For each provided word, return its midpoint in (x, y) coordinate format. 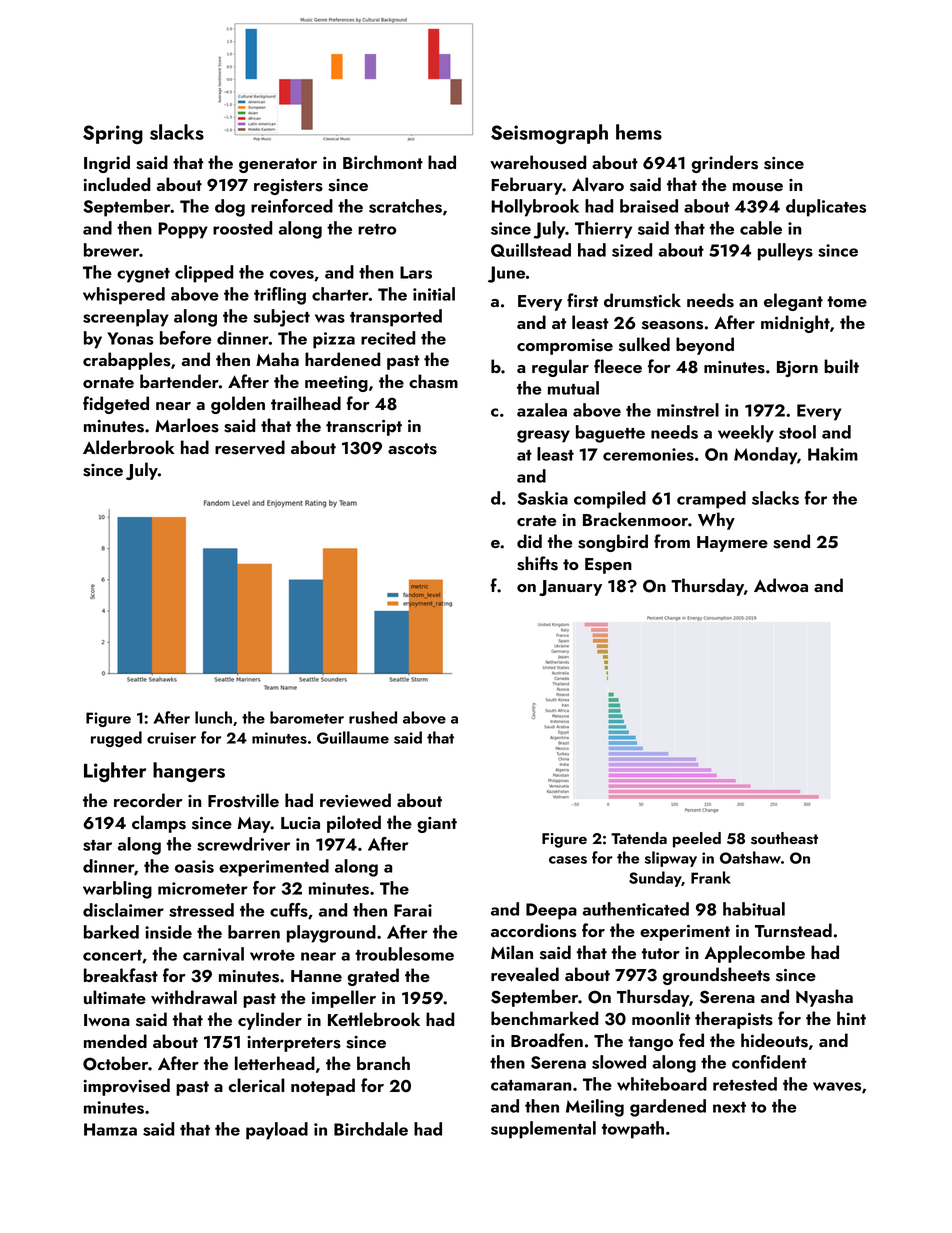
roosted (242, 228)
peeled (697, 840)
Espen (608, 566)
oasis (194, 866)
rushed (373, 717)
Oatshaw (750, 857)
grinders (725, 164)
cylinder (270, 1021)
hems (639, 132)
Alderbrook (128, 447)
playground (331, 934)
